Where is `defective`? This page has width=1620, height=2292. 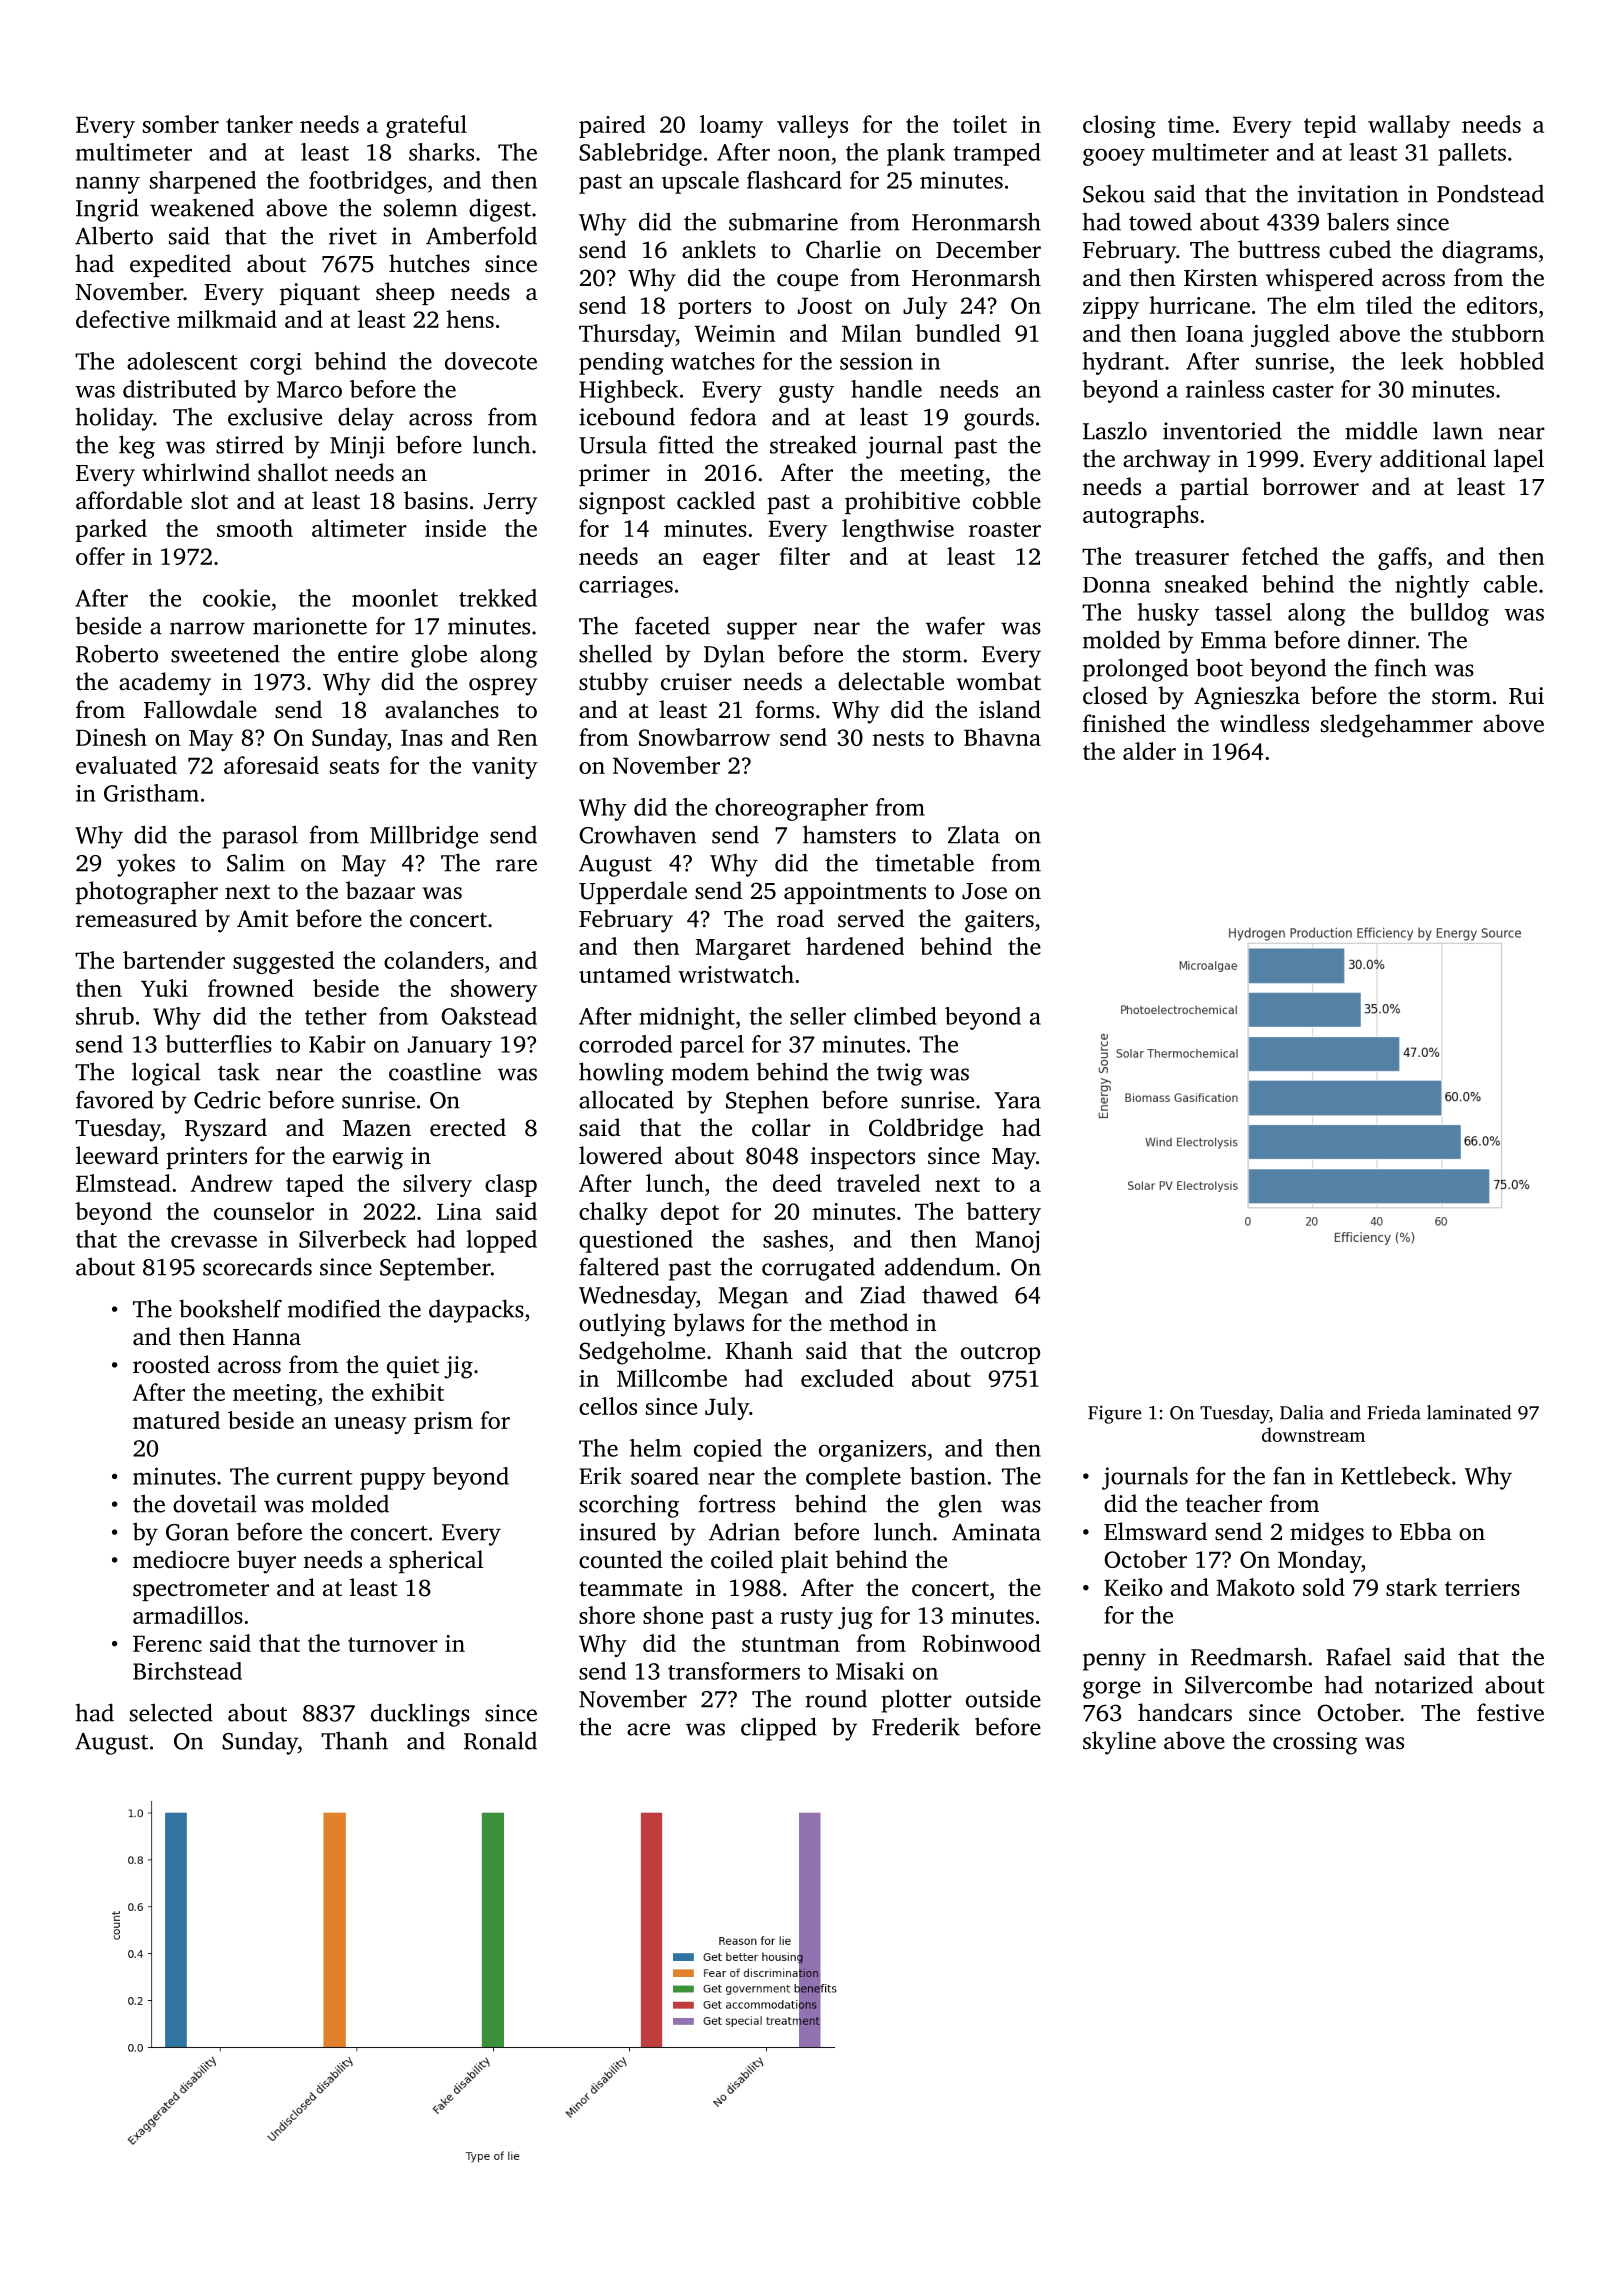
defective is located at coordinates (123, 319).
